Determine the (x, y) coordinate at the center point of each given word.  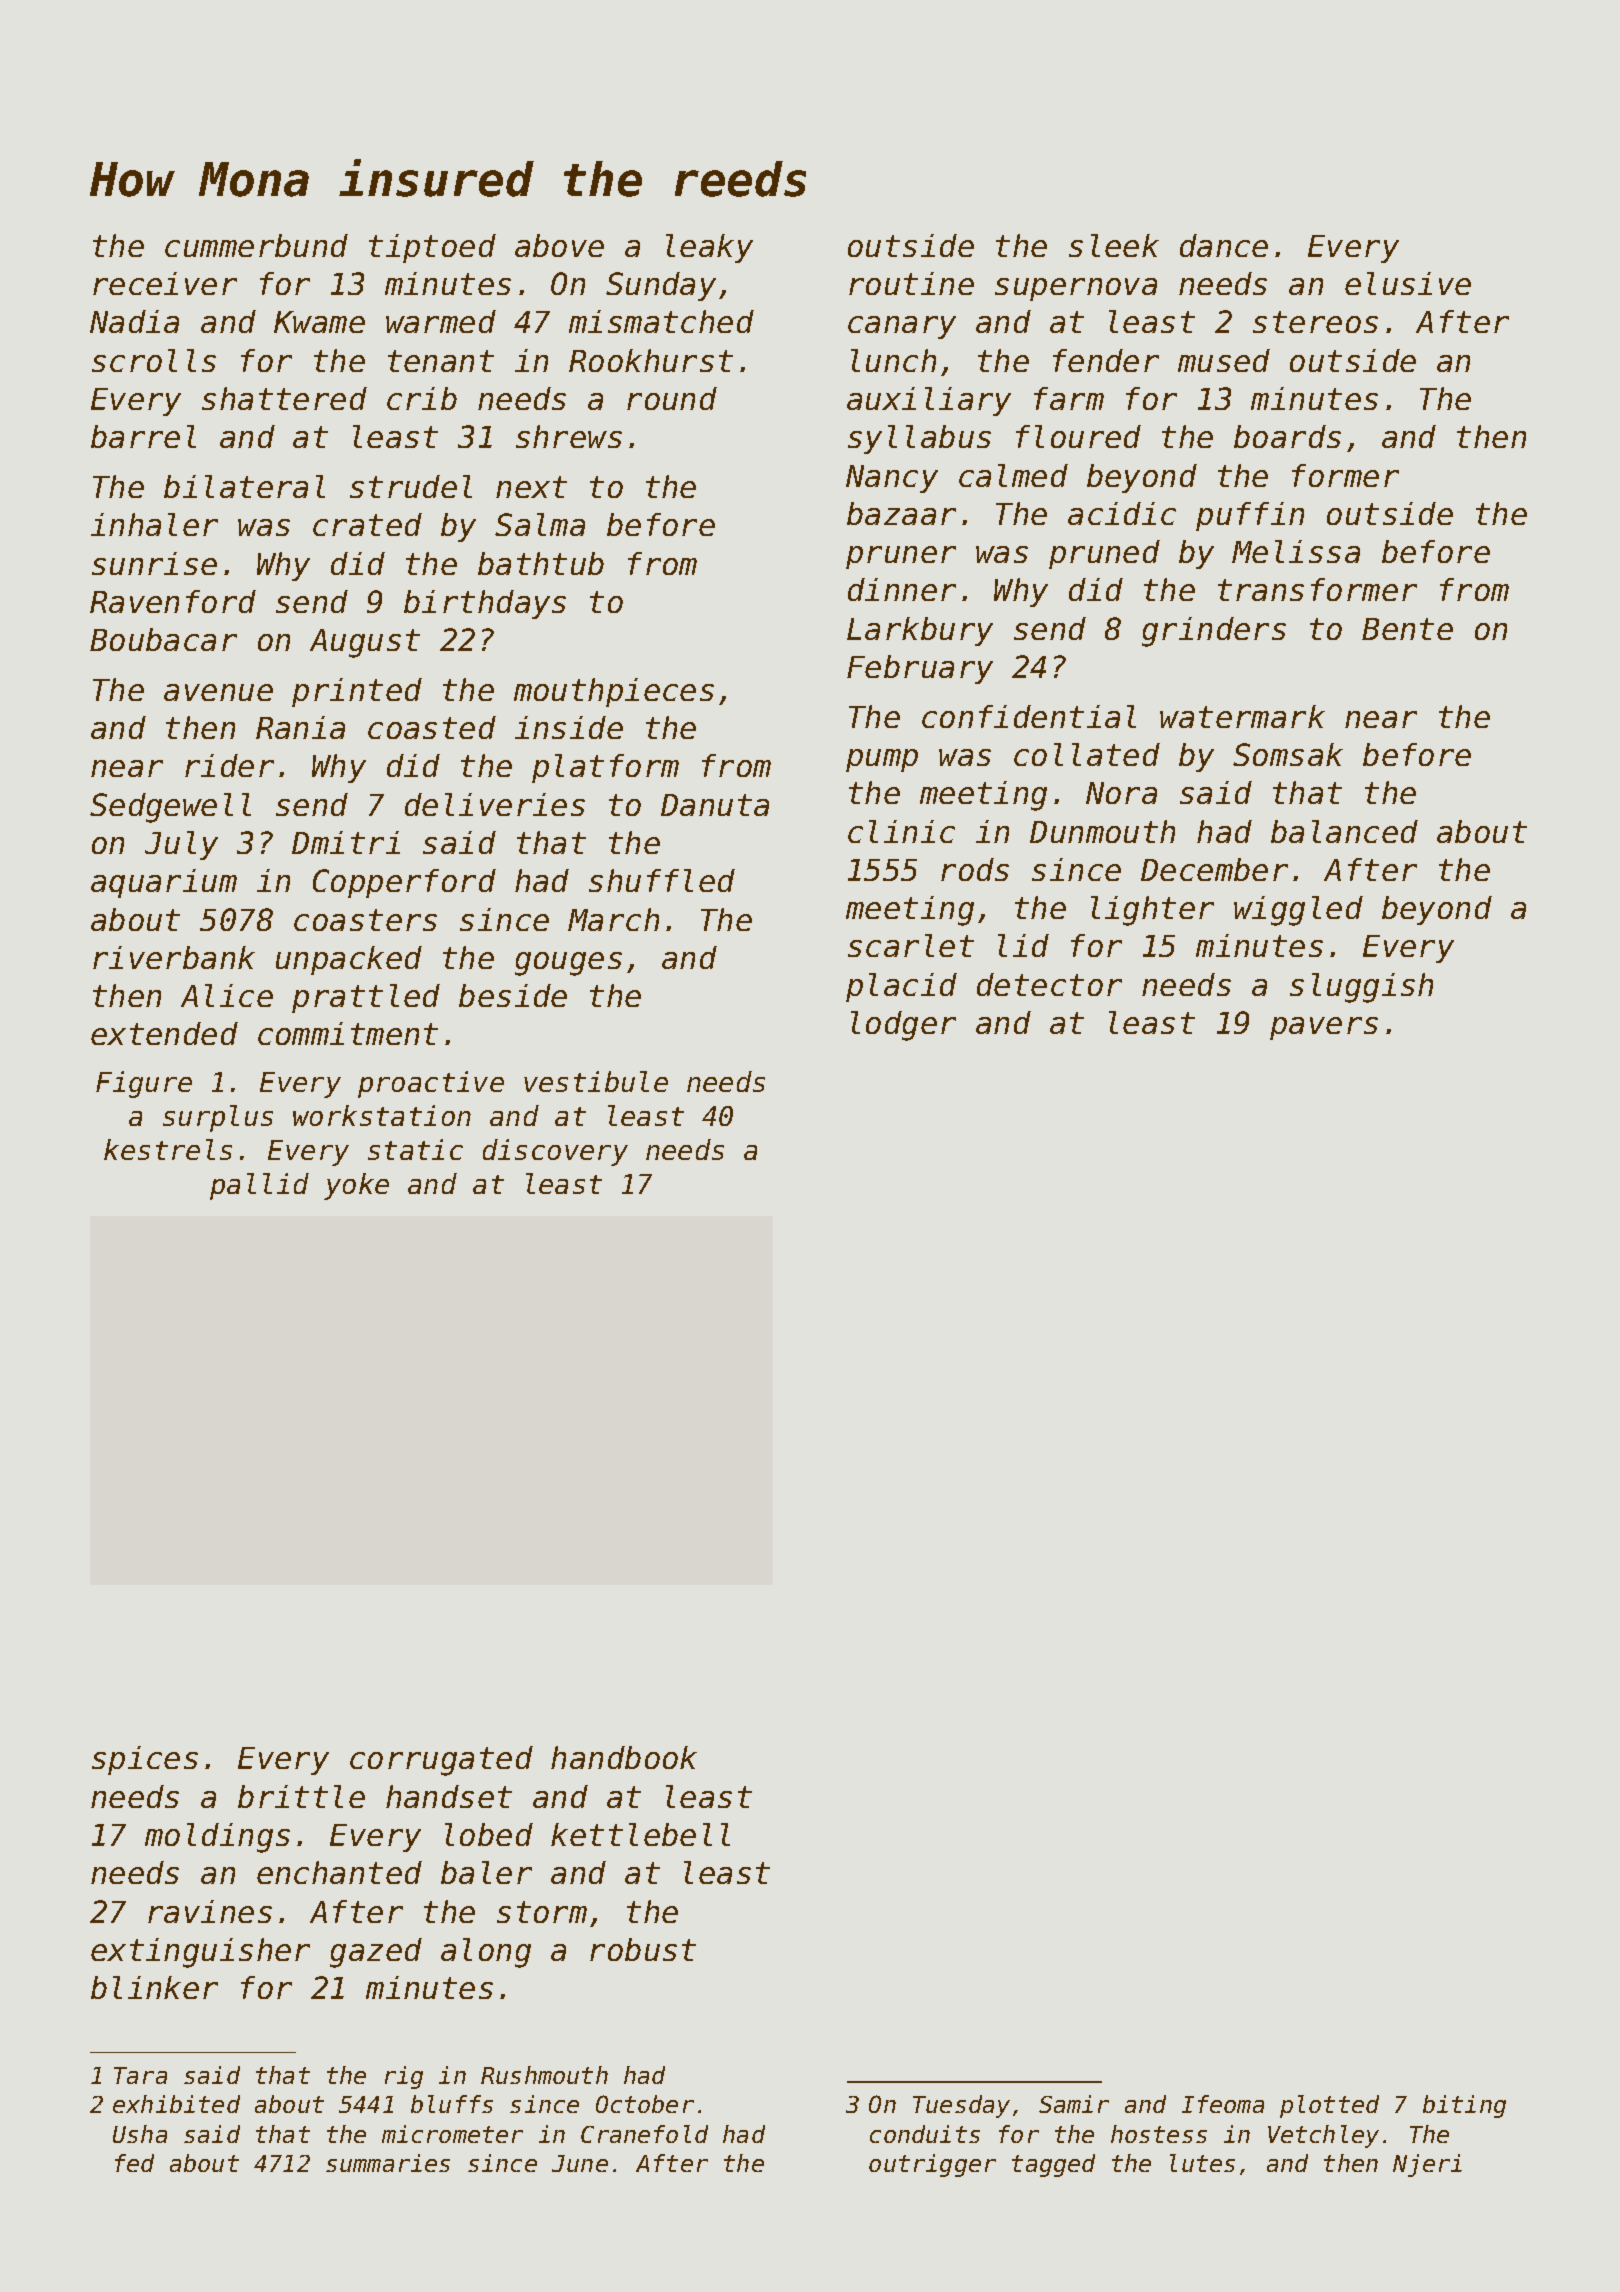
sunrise (154, 563)
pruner (901, 557)
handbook (624, 1757)
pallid (259, 1186)
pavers (1324, 1028)
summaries (388, 2163)
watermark (1242, 716)
